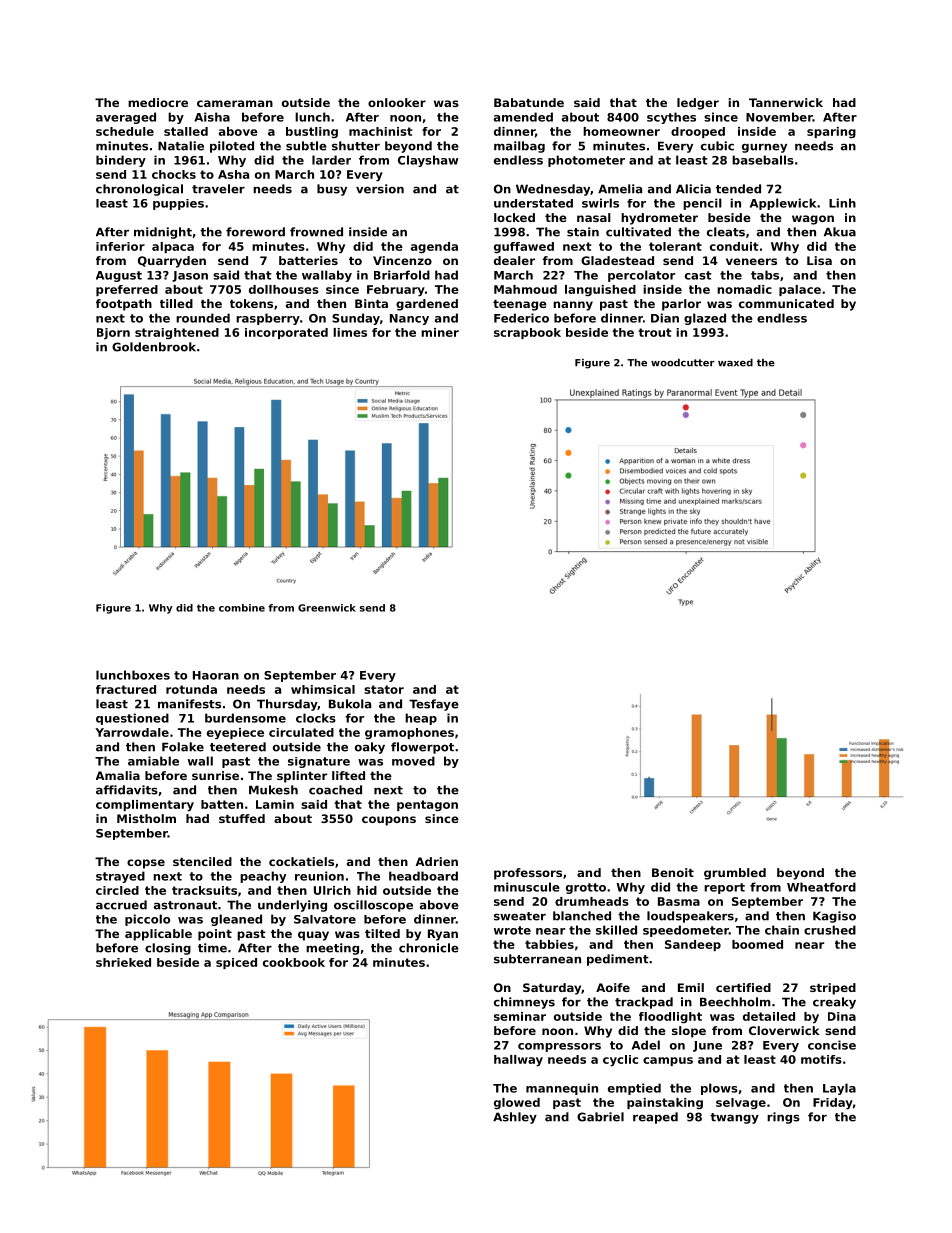 The image size is (952, 1233). What do you see at coordinates (380, 189) in the page?
I see `version` at bounding box center [380, 189].
